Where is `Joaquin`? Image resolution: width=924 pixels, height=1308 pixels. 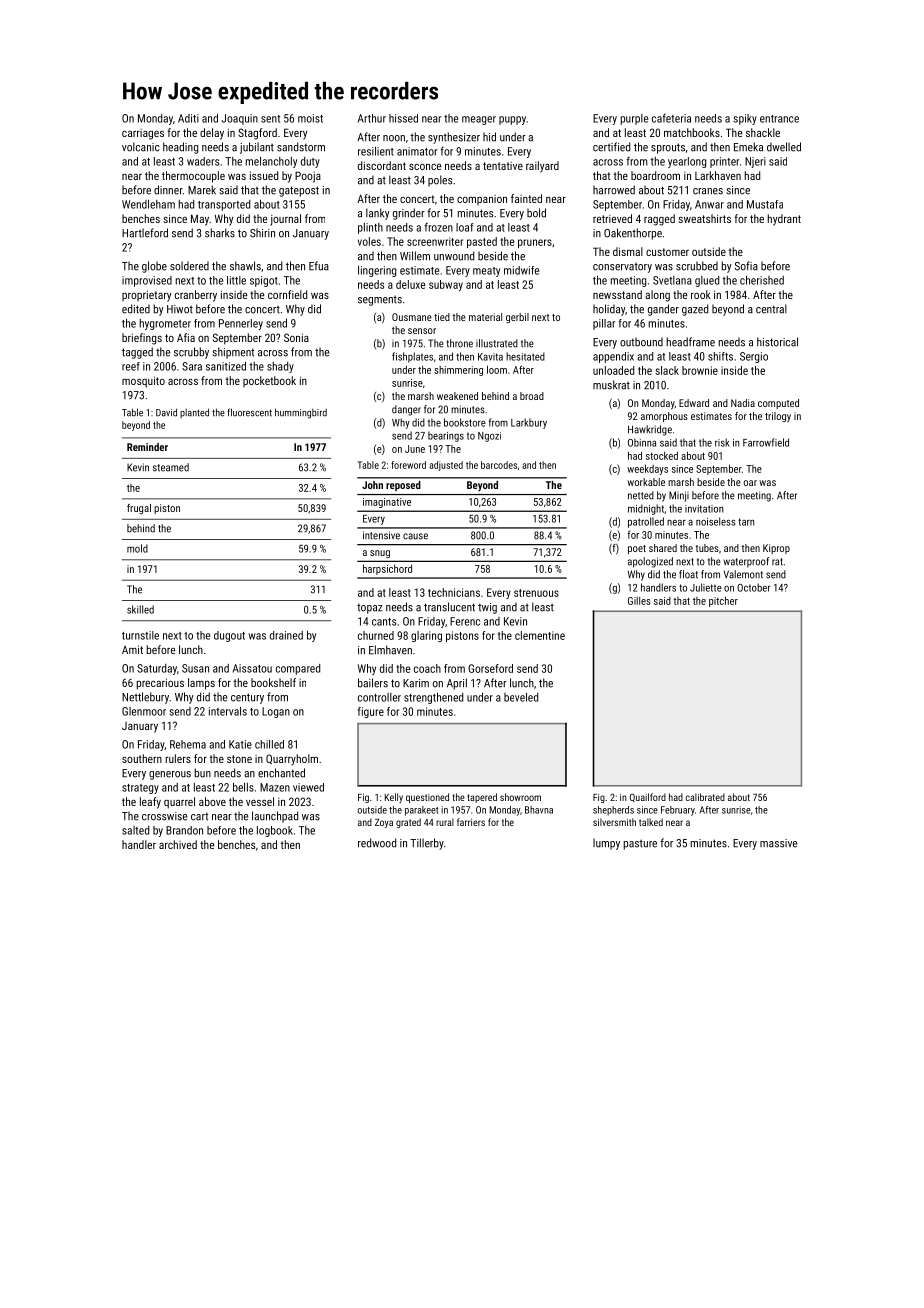
Joaquin is located at coordinates (239, 119).
